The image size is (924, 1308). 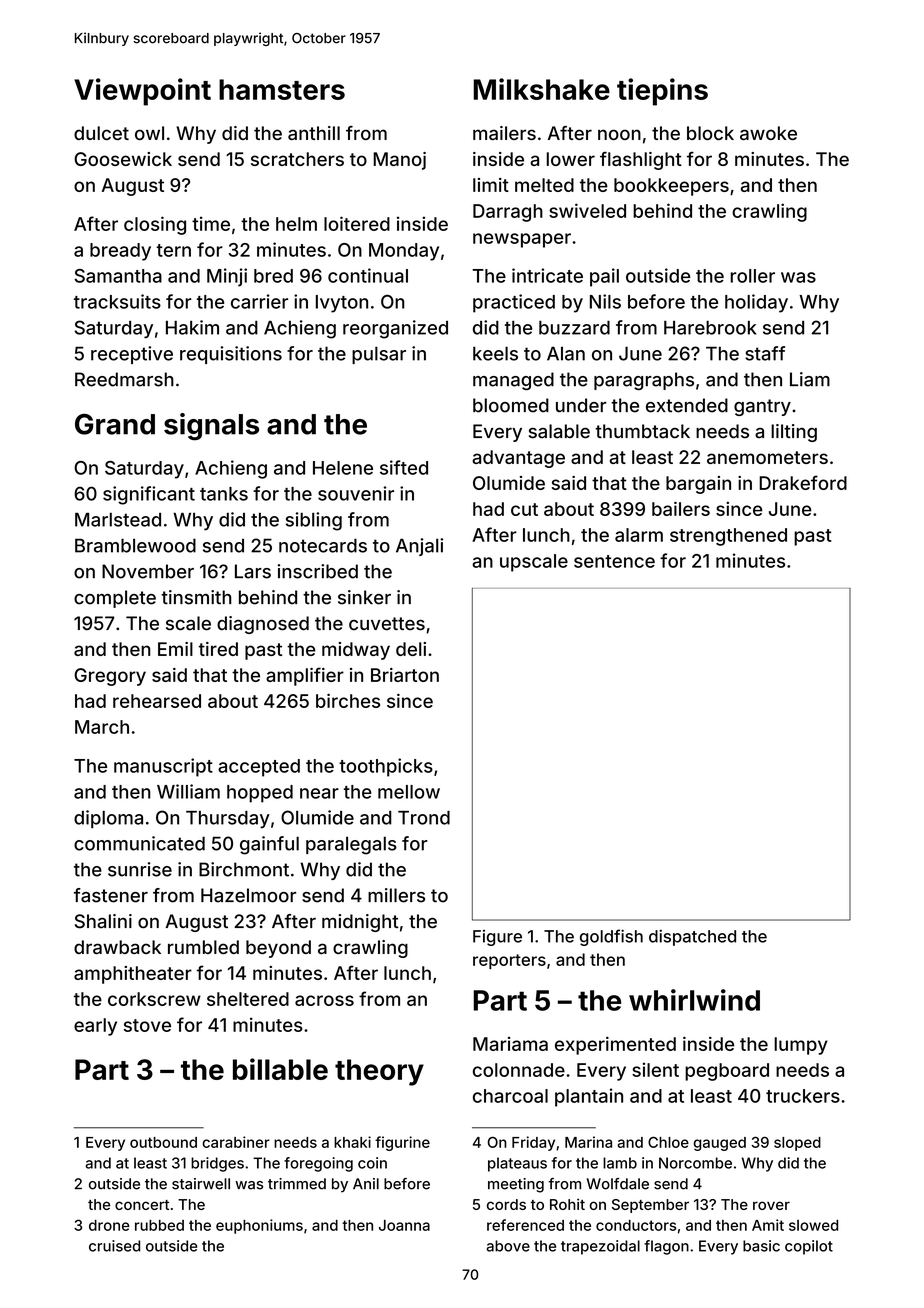 What do you see at coordinates (756, 303) in the page?
I see `holiday` at bounding box center [756, 303].
